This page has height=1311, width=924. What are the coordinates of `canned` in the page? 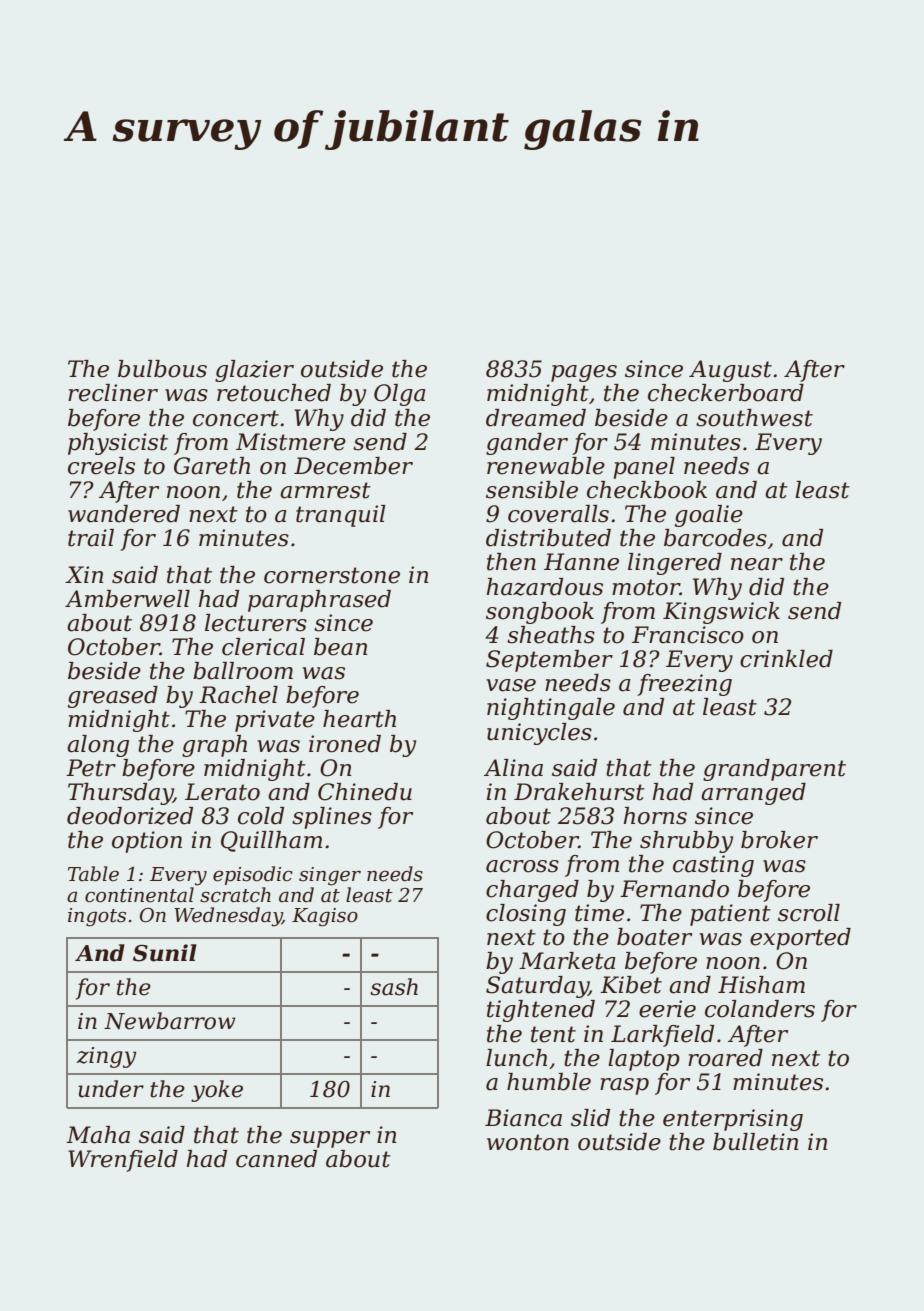 It's located at (276, 1159).
